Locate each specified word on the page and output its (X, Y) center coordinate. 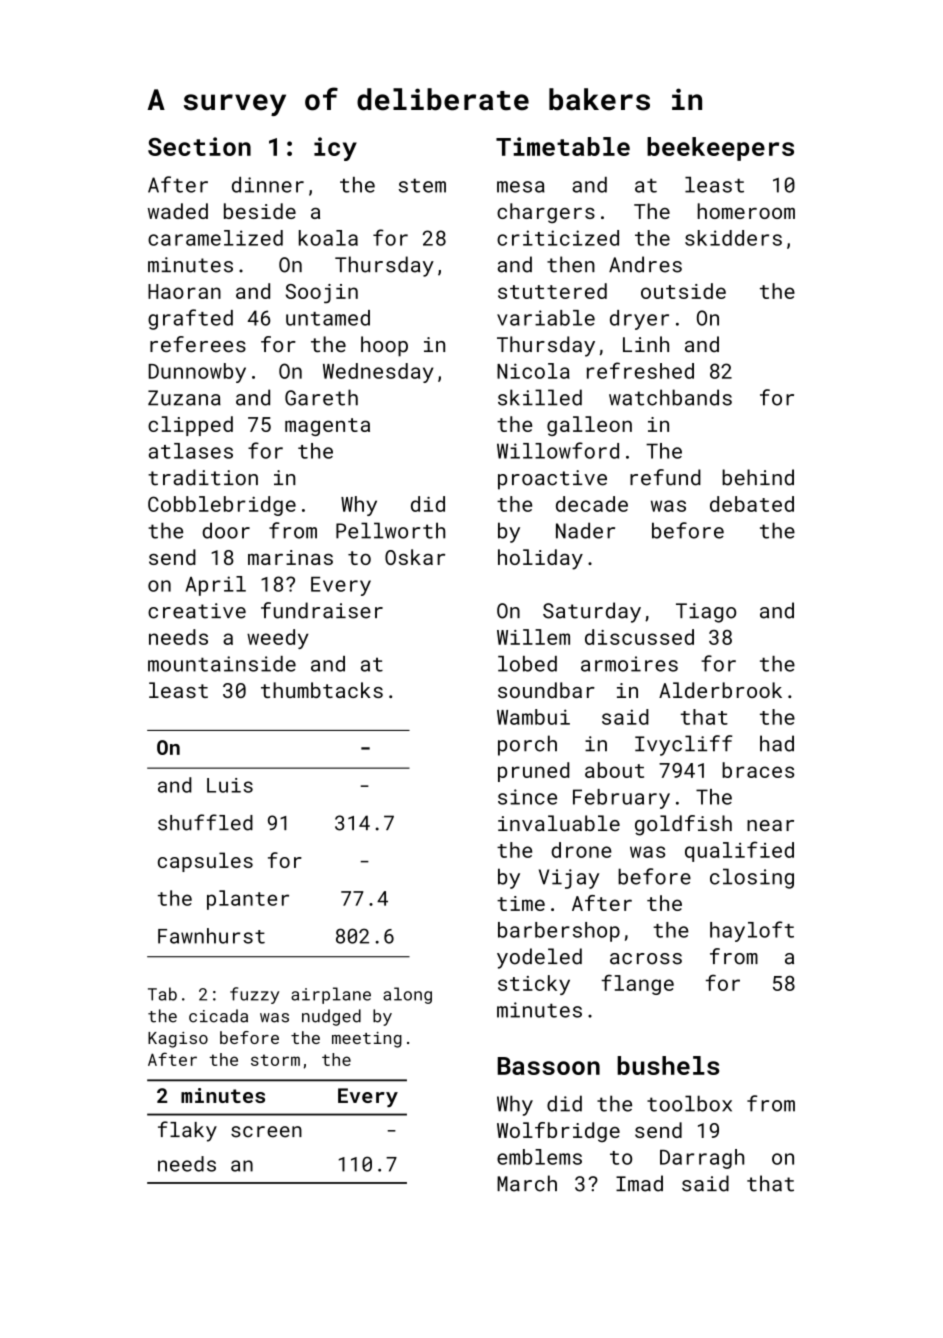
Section (199, 146)
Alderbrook (720, 690)
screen (266, 1132)
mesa (521, 187)
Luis (230, 785)
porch (527, 745)
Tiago (706, 613)
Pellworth (390, 530)
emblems (539, 1157)
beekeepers (720, 149)
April (215, 586)
